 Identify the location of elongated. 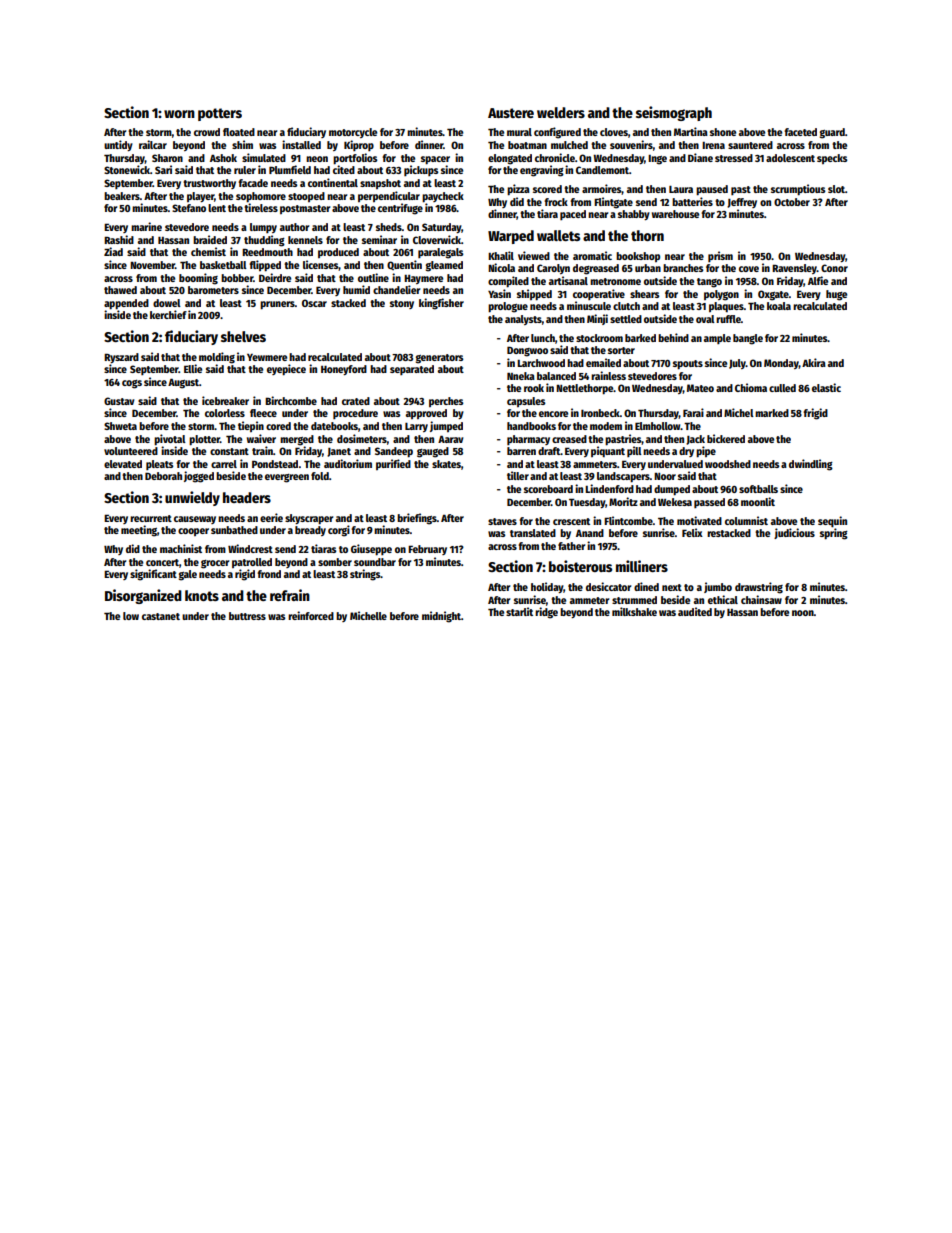
(510, 159).
